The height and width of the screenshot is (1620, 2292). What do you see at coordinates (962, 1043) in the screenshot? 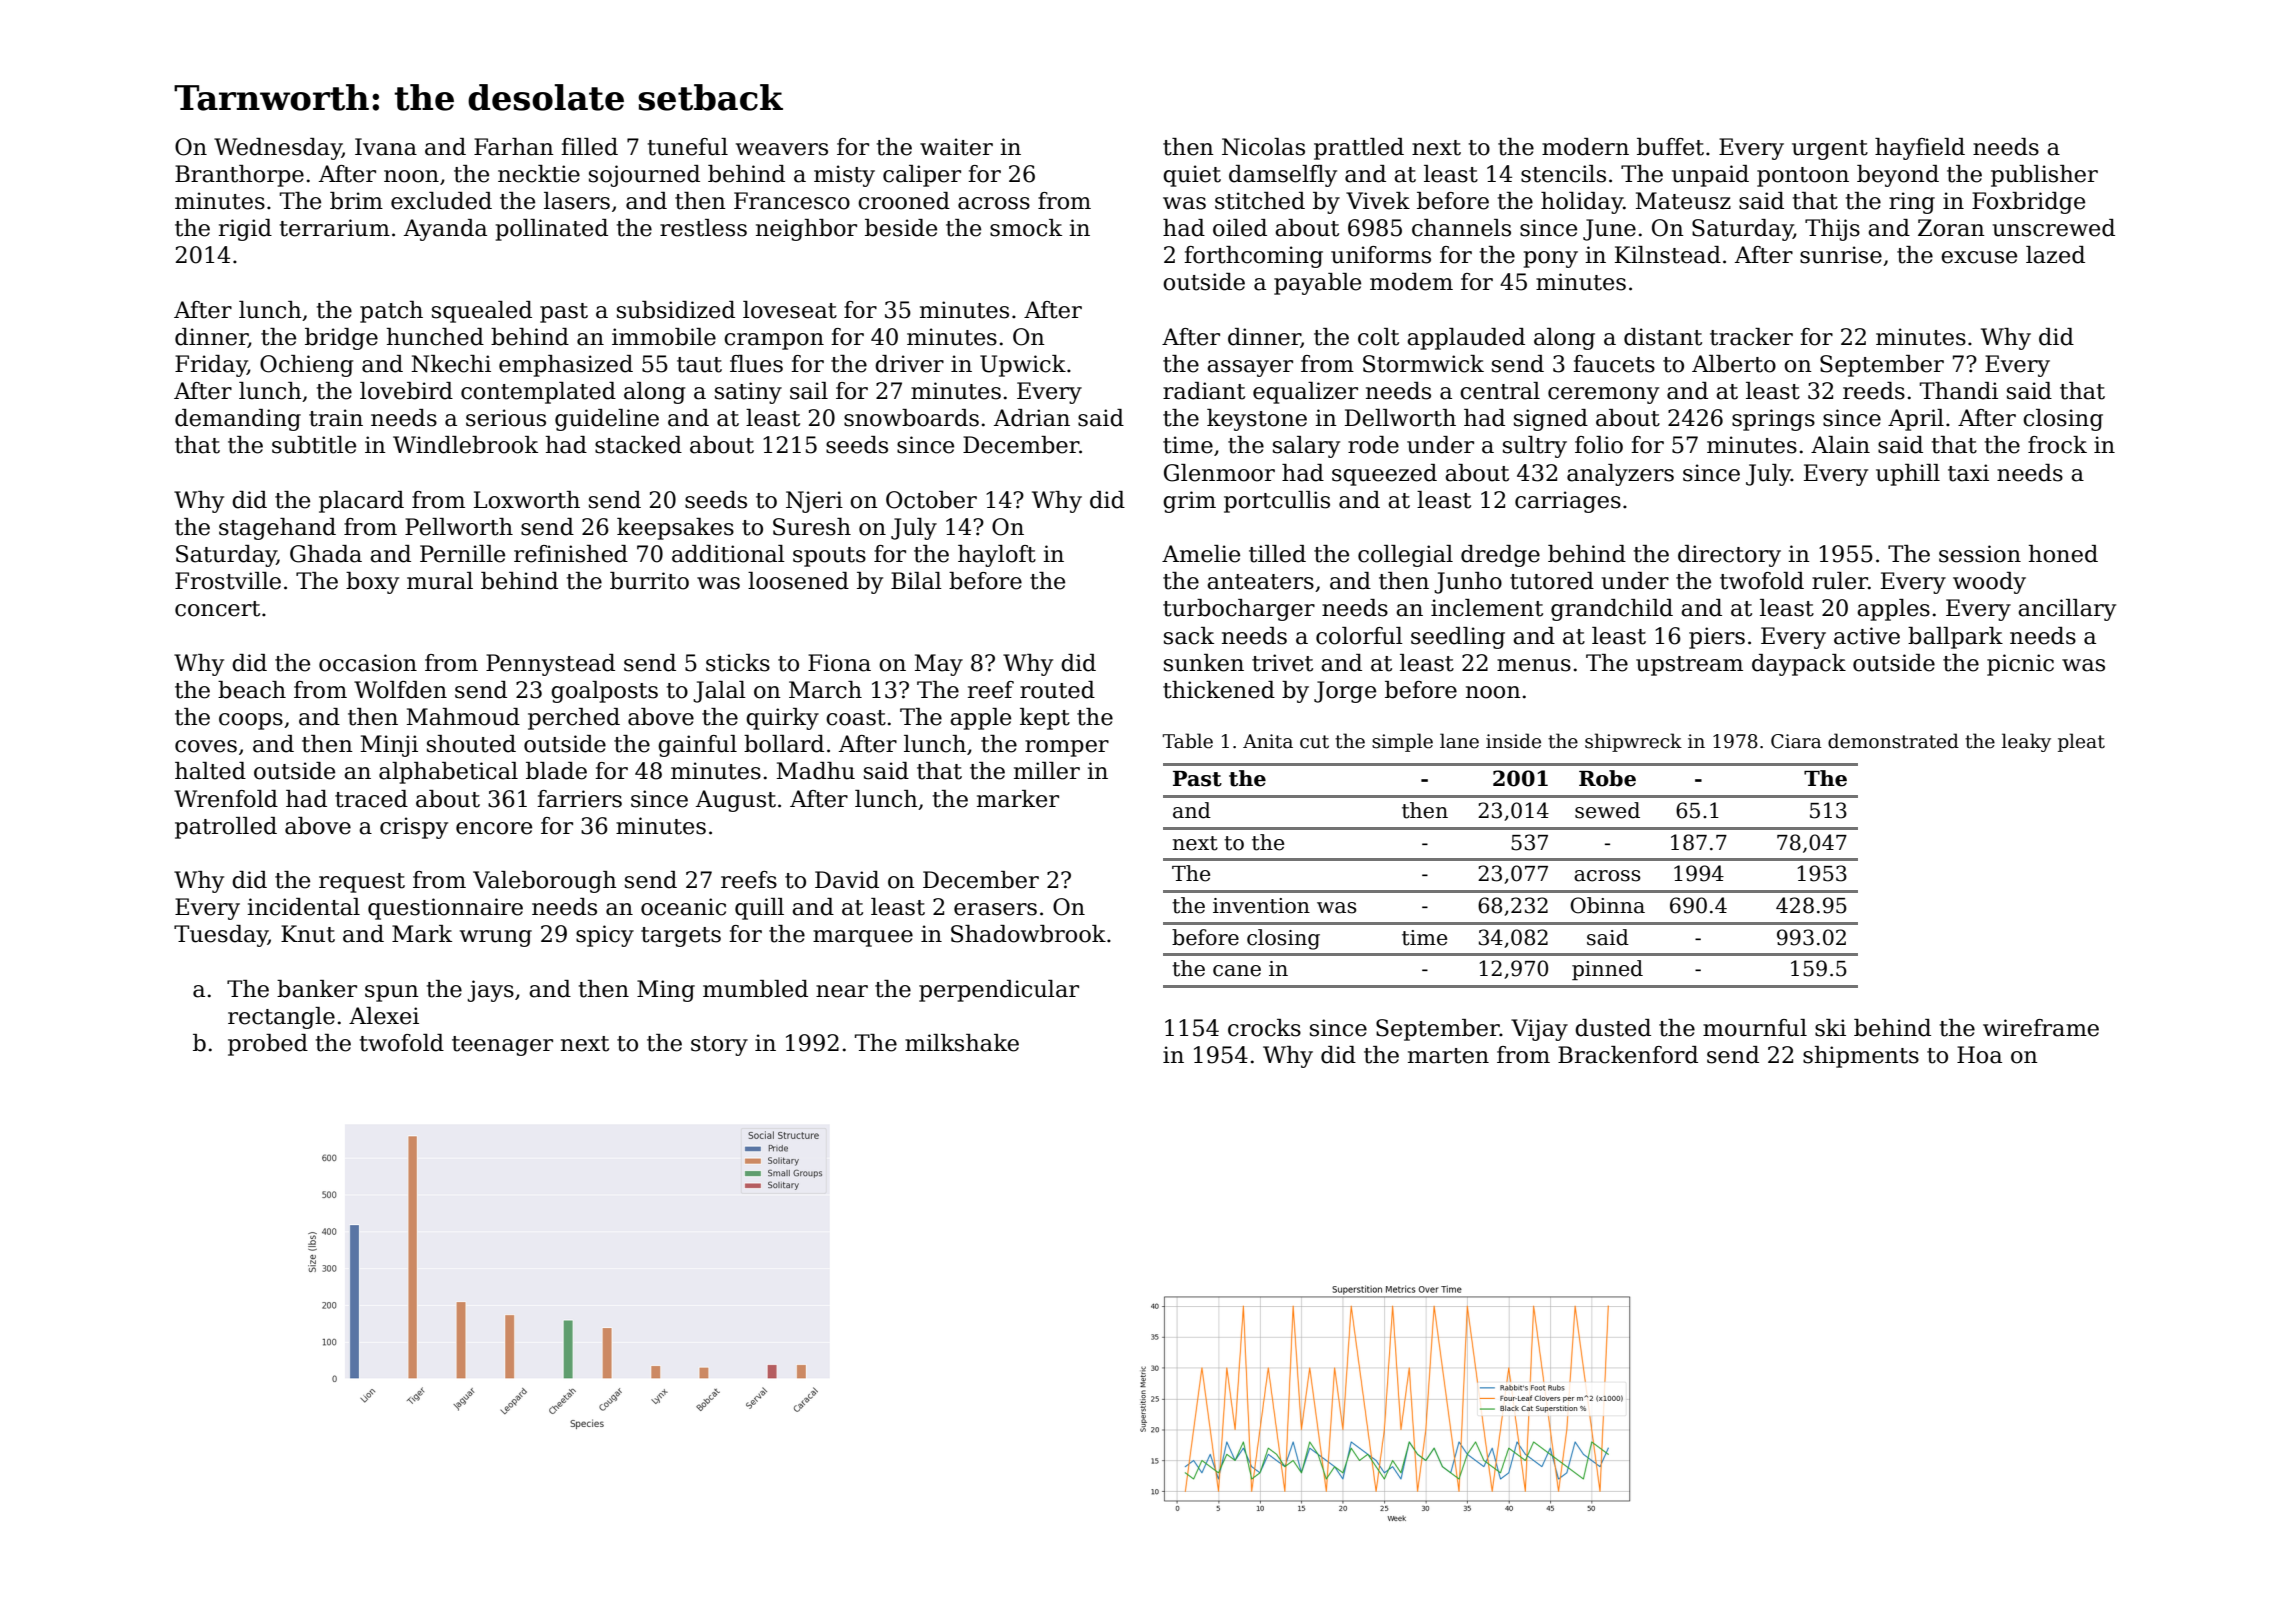
I see `milkshake` at bounding box center [962, 1043].
